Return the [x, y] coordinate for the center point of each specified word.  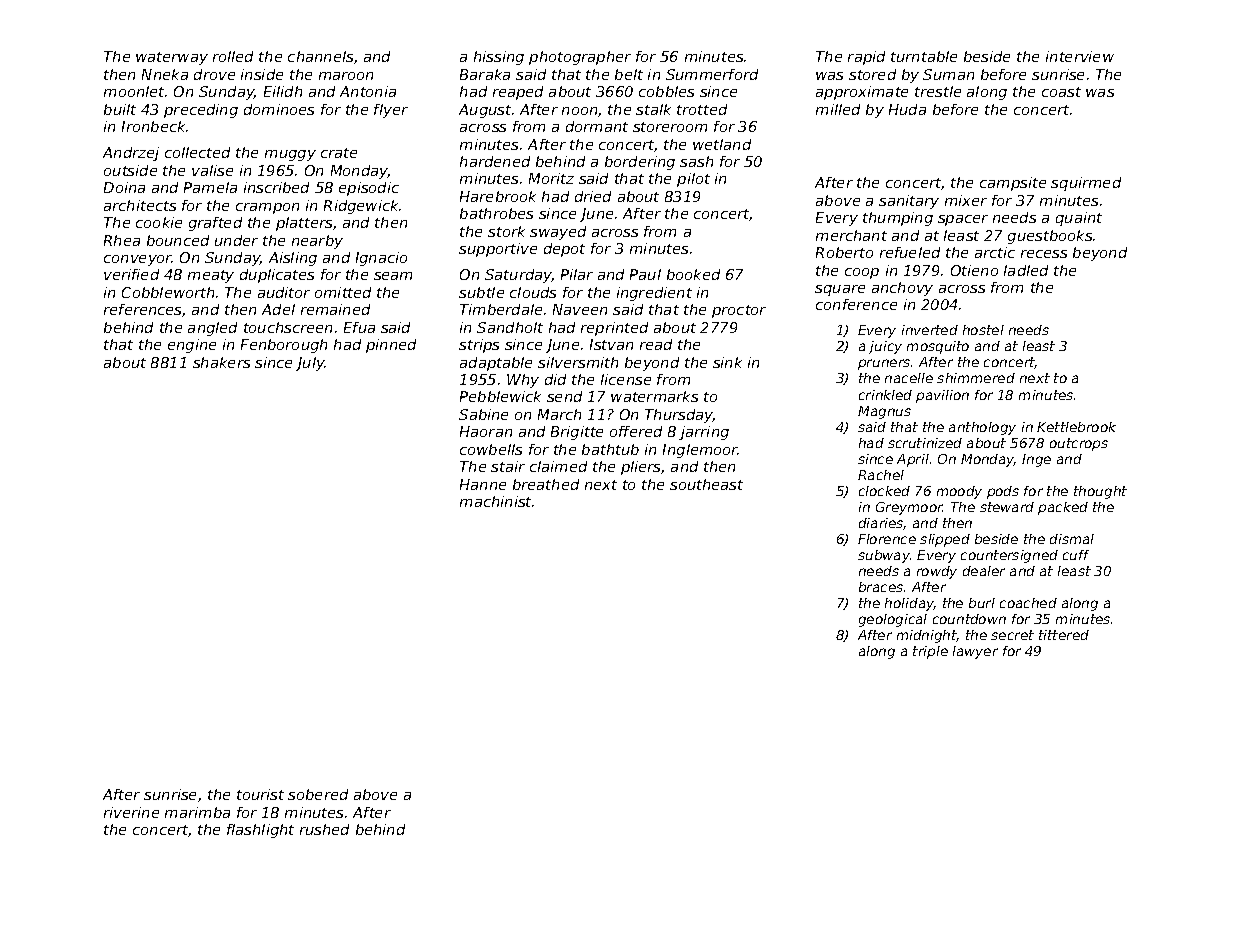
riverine [131, 812]
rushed [324, 829]
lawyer [975, 652]
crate [339, 153]
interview [1080, 56]
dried [593, 196]
